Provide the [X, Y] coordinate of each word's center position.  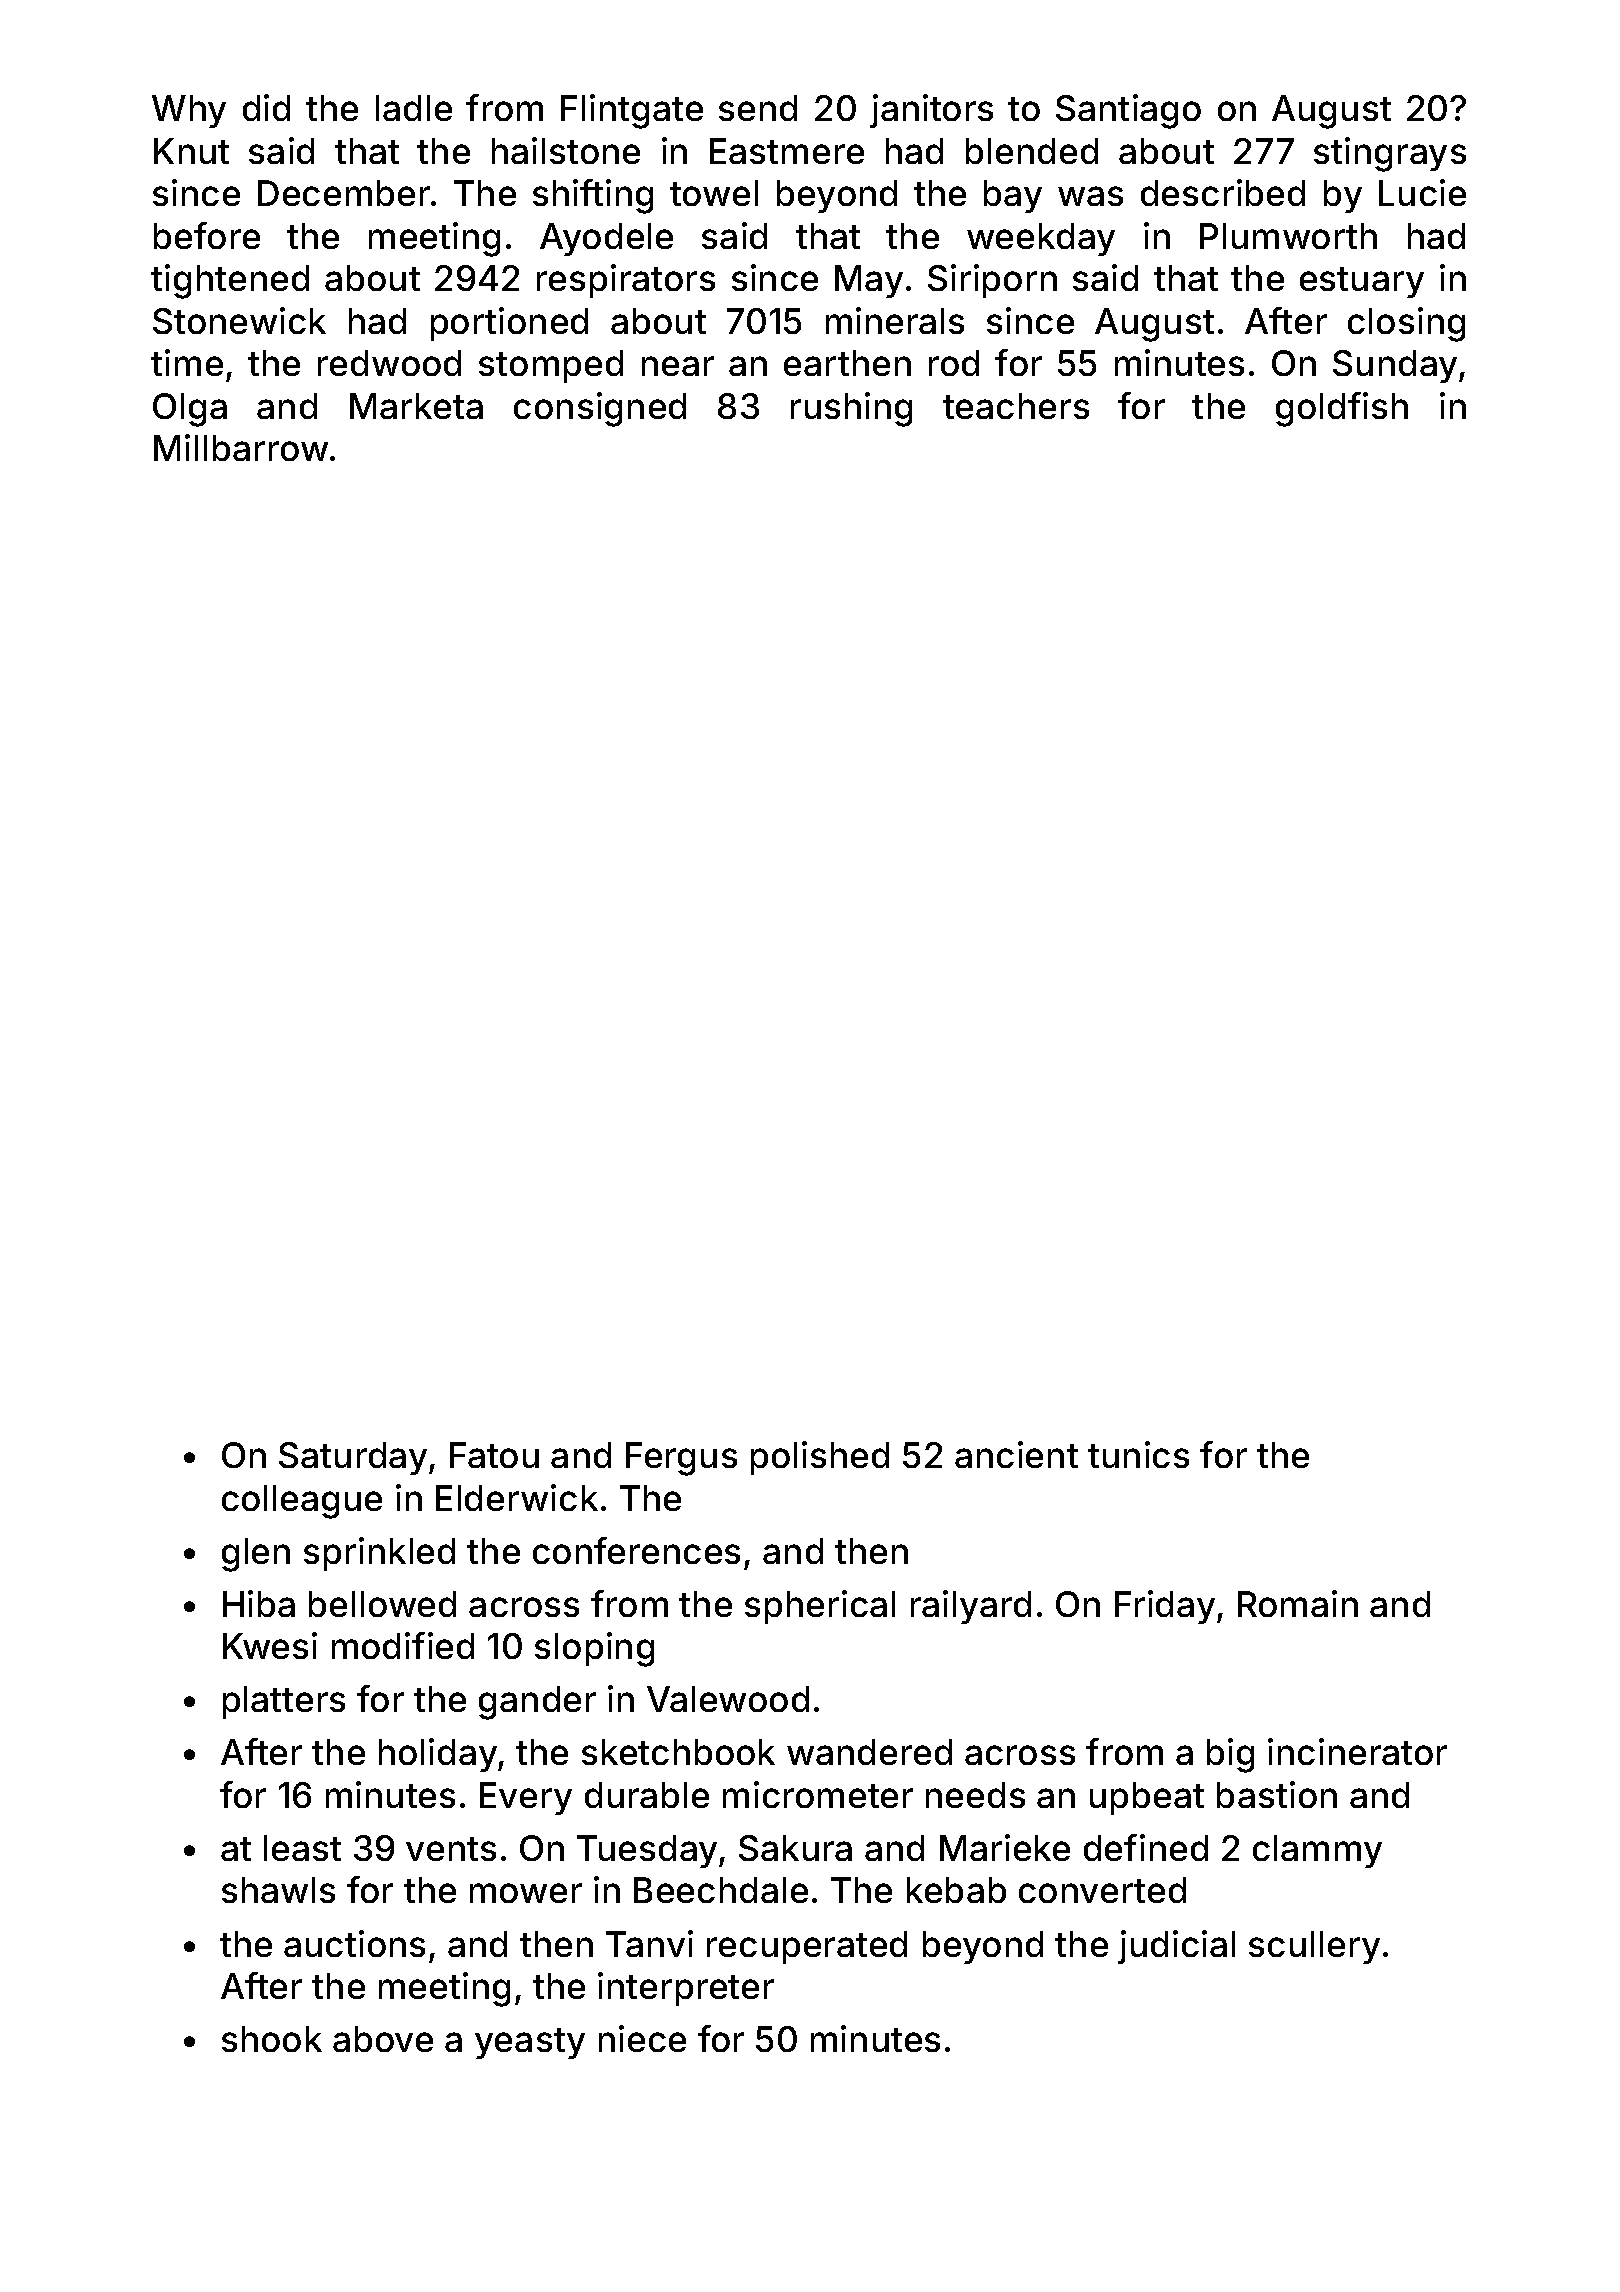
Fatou [494, 1455]
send [758, 108]
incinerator [1357, 1751]
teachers [1016, 406]
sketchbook [678, 1752]
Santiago [1128, 111]
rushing [851, 409]
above [383, 2039]
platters [284, 1702]
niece [642, 2038]
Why [189, 111]
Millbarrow [241, 447]
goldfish [1342, 409]
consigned [600, 409]
